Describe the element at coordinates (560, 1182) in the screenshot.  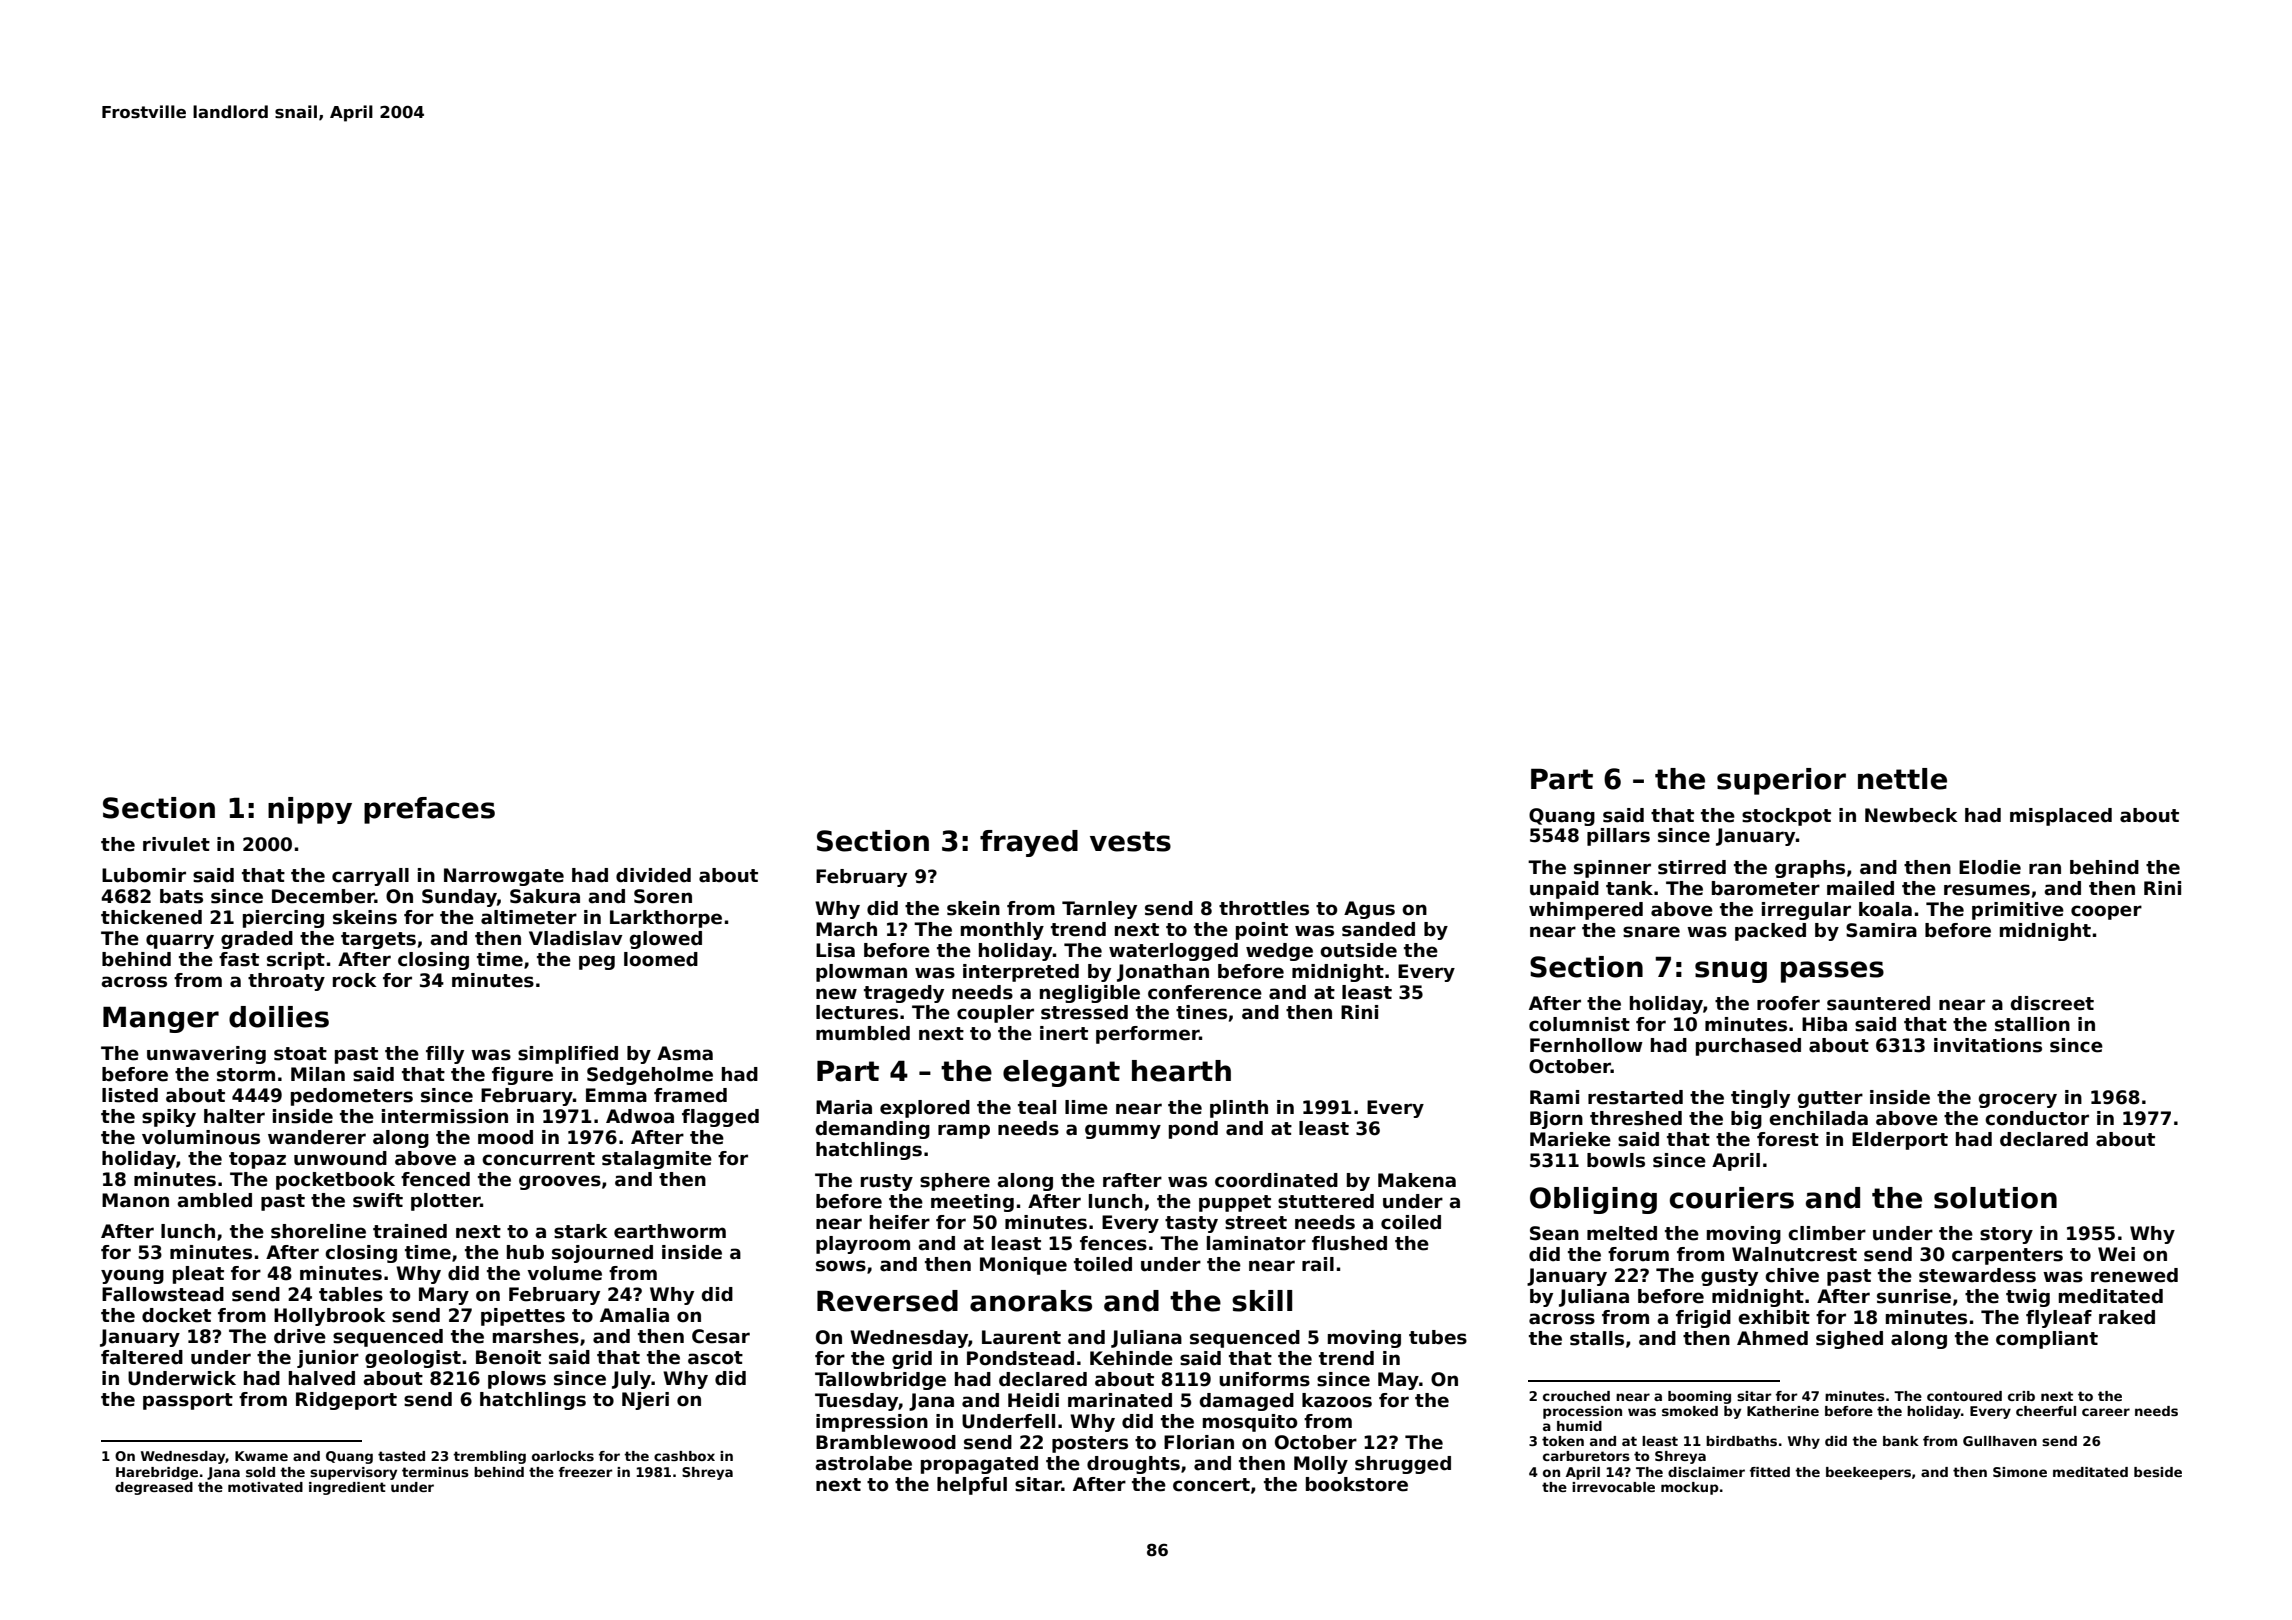
I see `grooves` at that location.
